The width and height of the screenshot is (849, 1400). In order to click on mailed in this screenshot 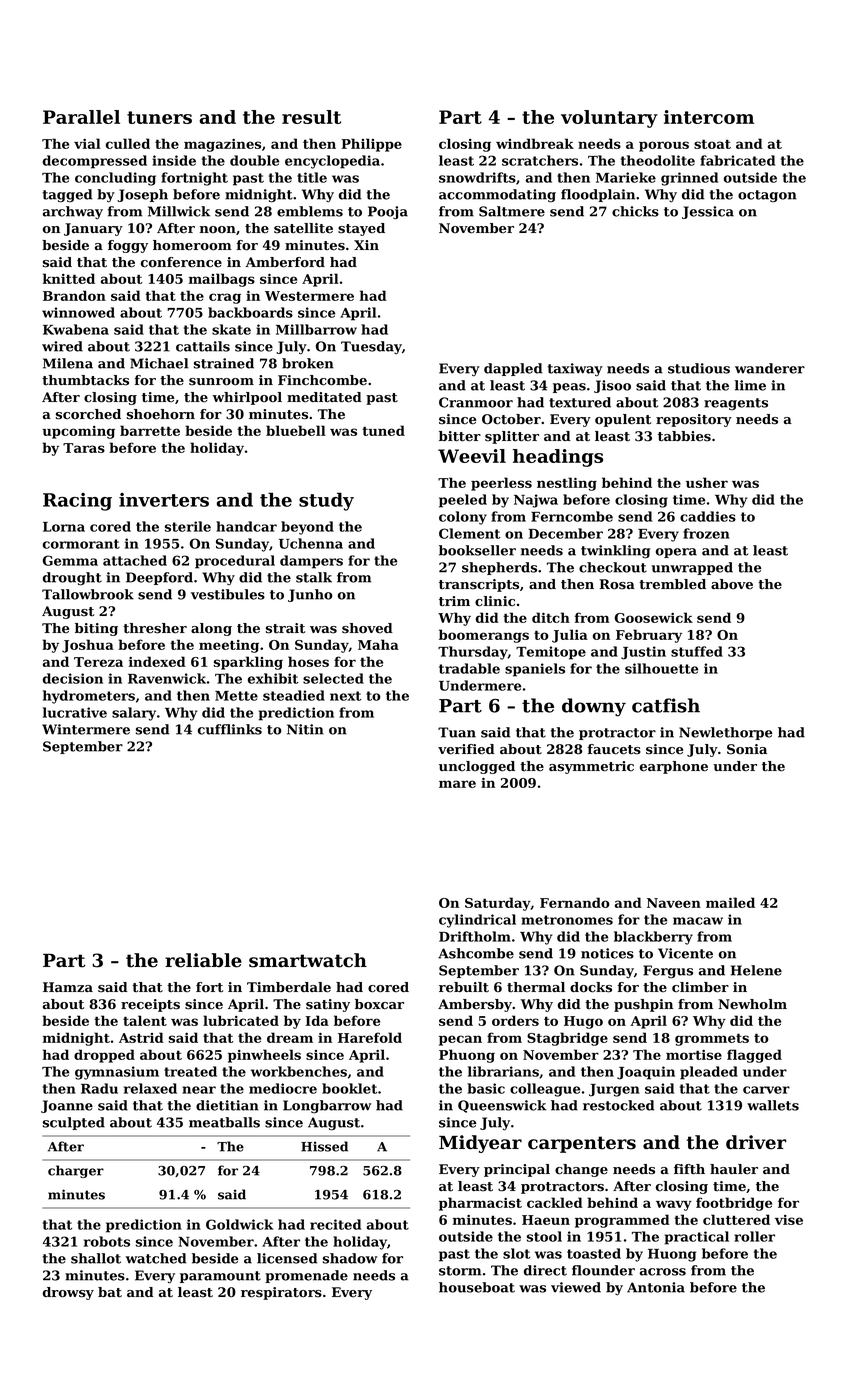, I will do `click(730, 902)`.
